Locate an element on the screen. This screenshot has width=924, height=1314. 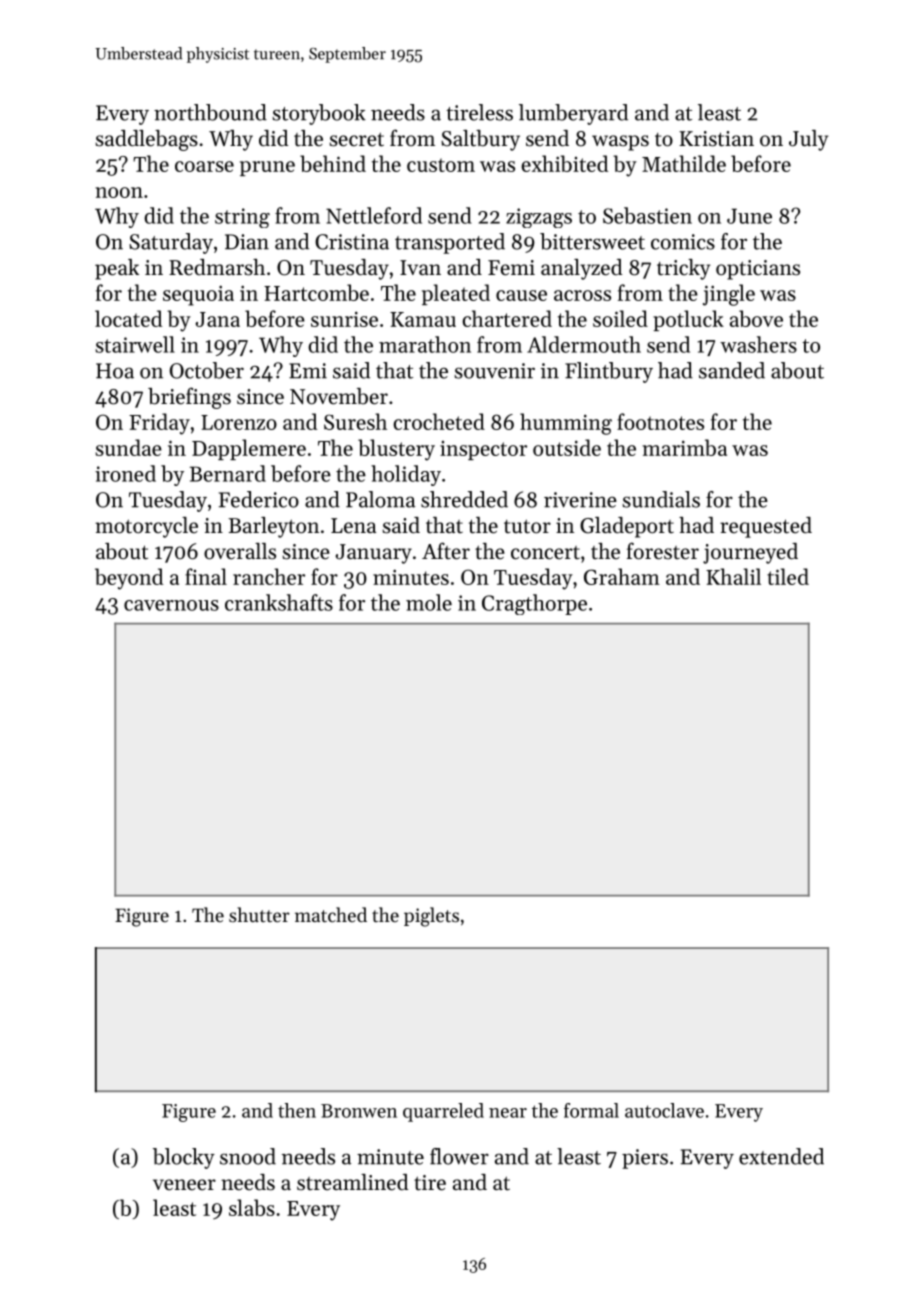
Cragthorpe is located at coordinates (534, 604).
